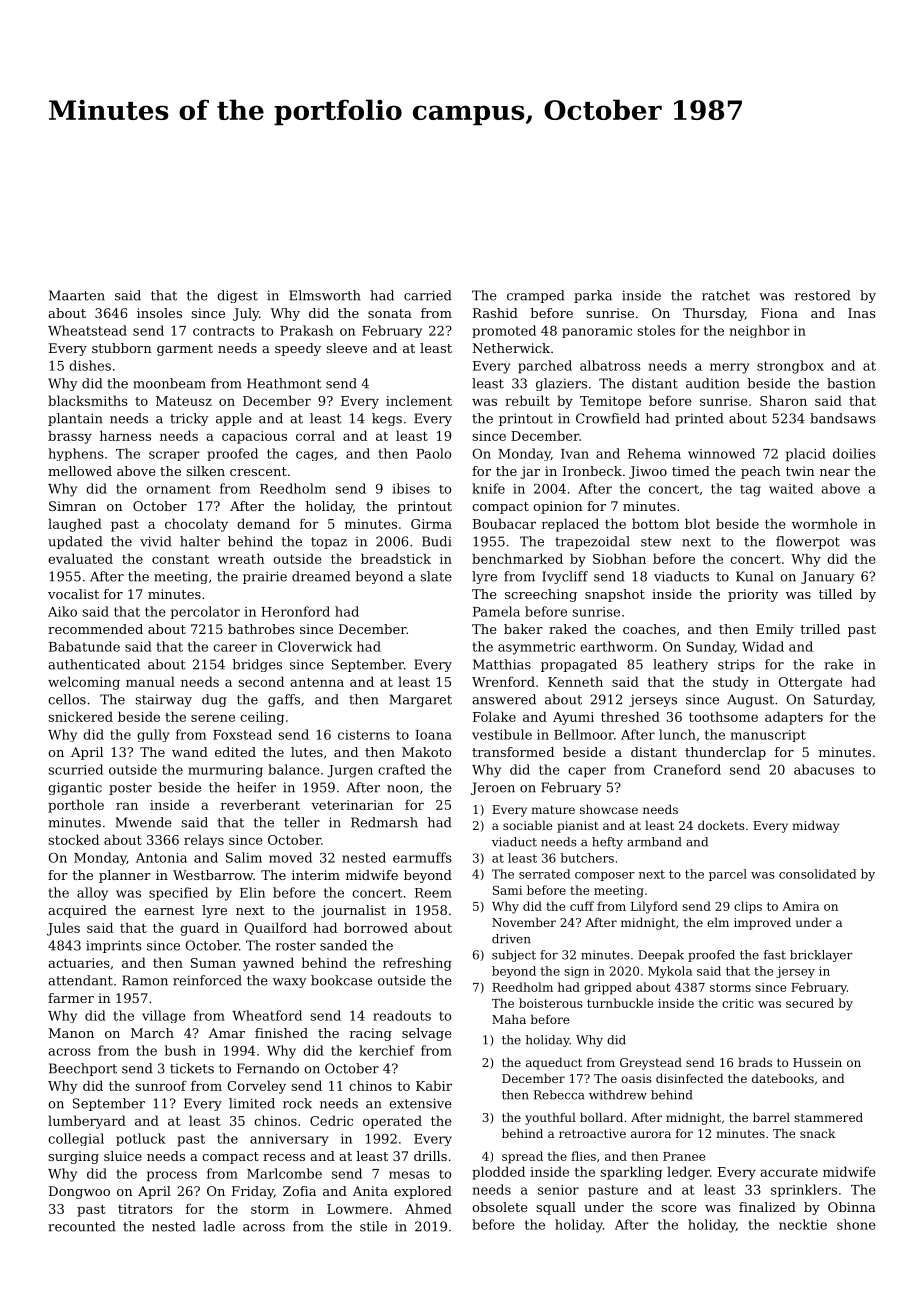 The width and height of the screenshot is (924, 1308). I want to click on turnbuckle, so click(620, 1003).
